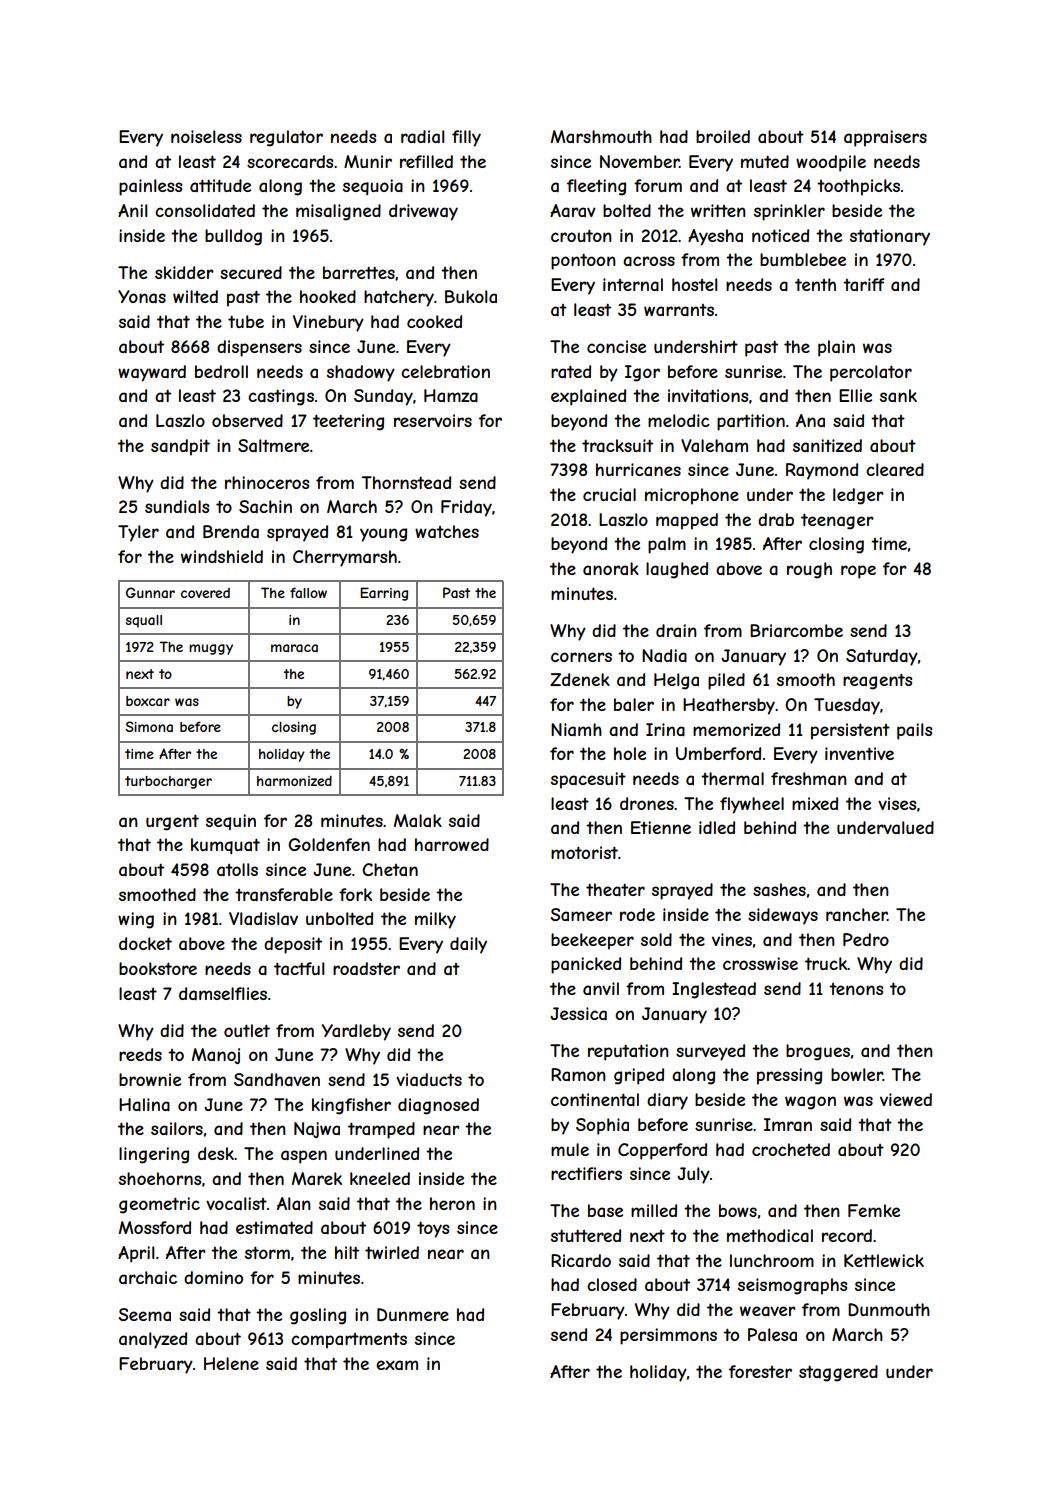  Describe the element at coordinates (584, 852) in the image. I see `motorist` at that location.
